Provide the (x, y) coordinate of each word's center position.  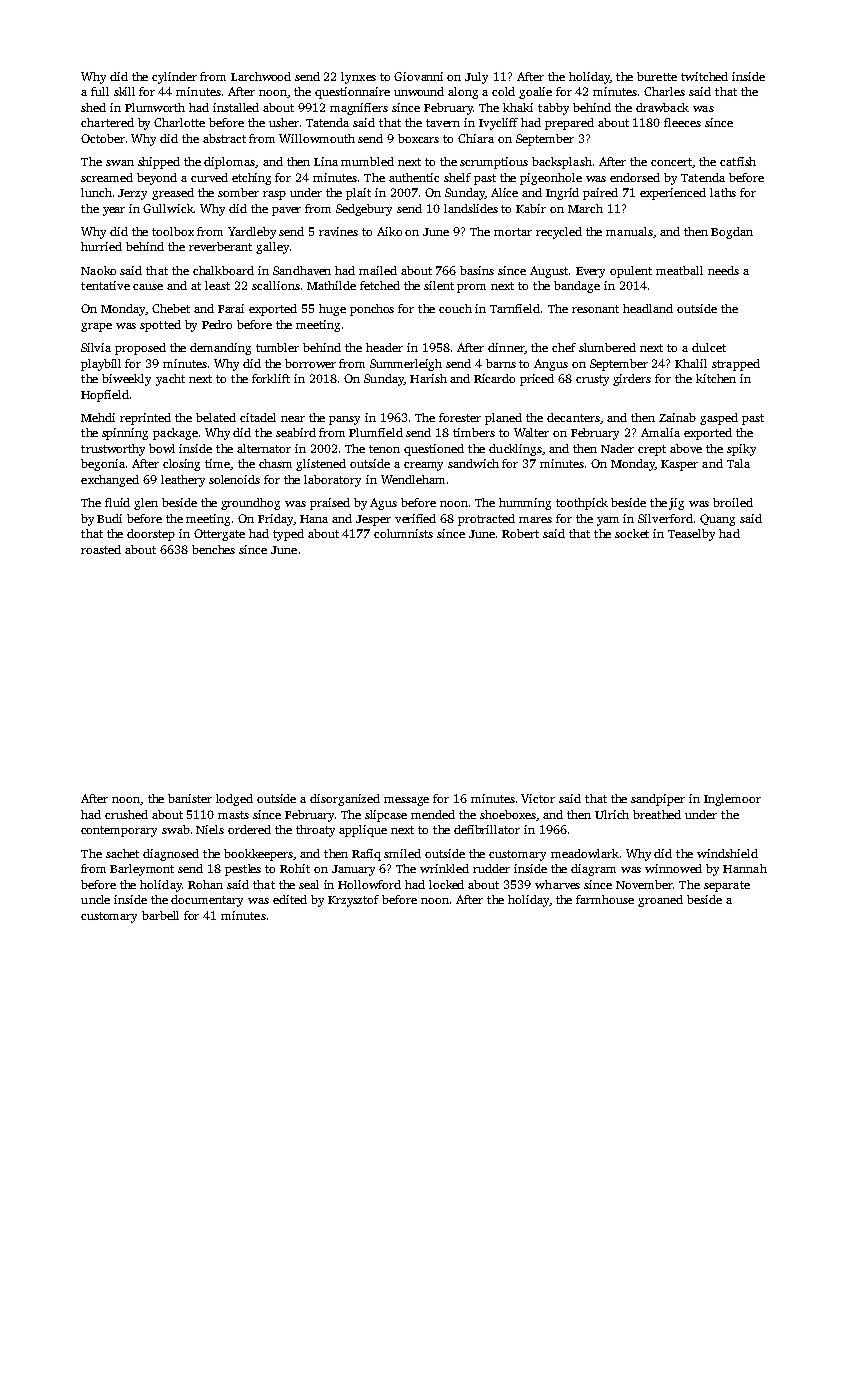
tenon (384, 449)
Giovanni (418, 76)
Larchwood (261, 76)
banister (190, 798)
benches (213, 549)
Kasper (679, 465)
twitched (704, 76)
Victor (538, 798)
